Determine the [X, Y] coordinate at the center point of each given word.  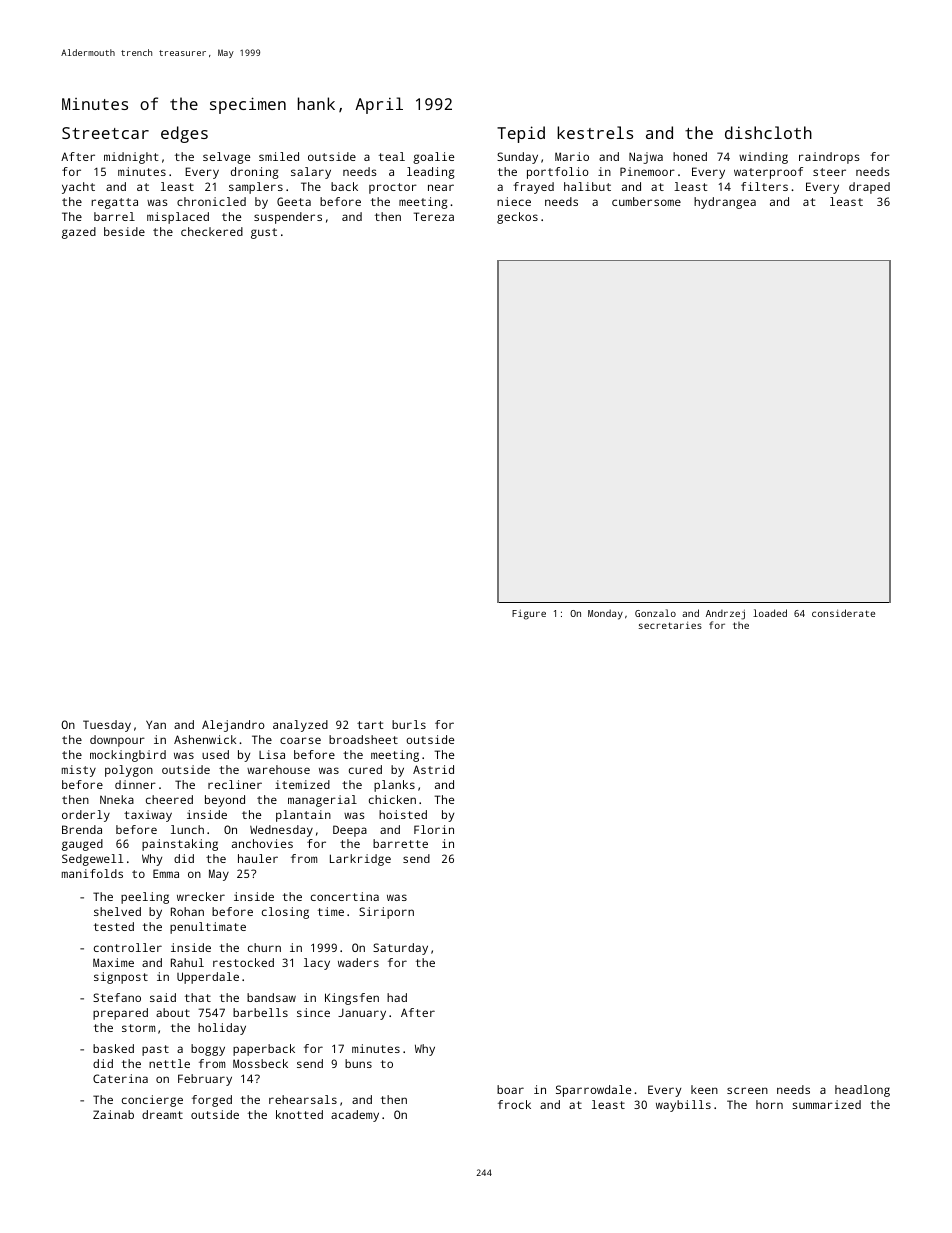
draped [869, 188]
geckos [517, 218]
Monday [605, 614]
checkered [212, 231]
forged [212, 1101]
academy [355, 1116]
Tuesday [107, 726]
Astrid [433, 769]
